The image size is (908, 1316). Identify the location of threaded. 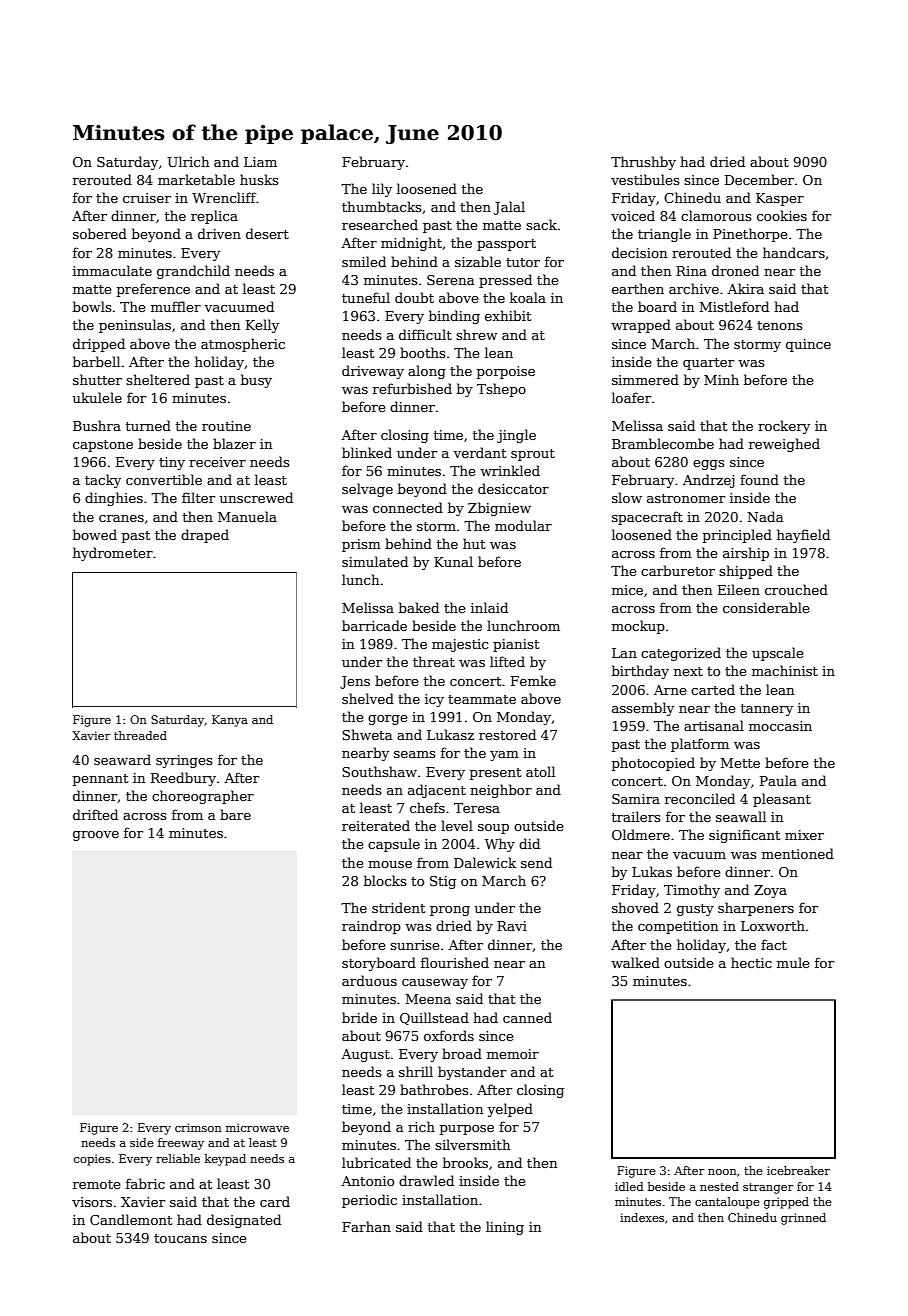
(140, 735).
